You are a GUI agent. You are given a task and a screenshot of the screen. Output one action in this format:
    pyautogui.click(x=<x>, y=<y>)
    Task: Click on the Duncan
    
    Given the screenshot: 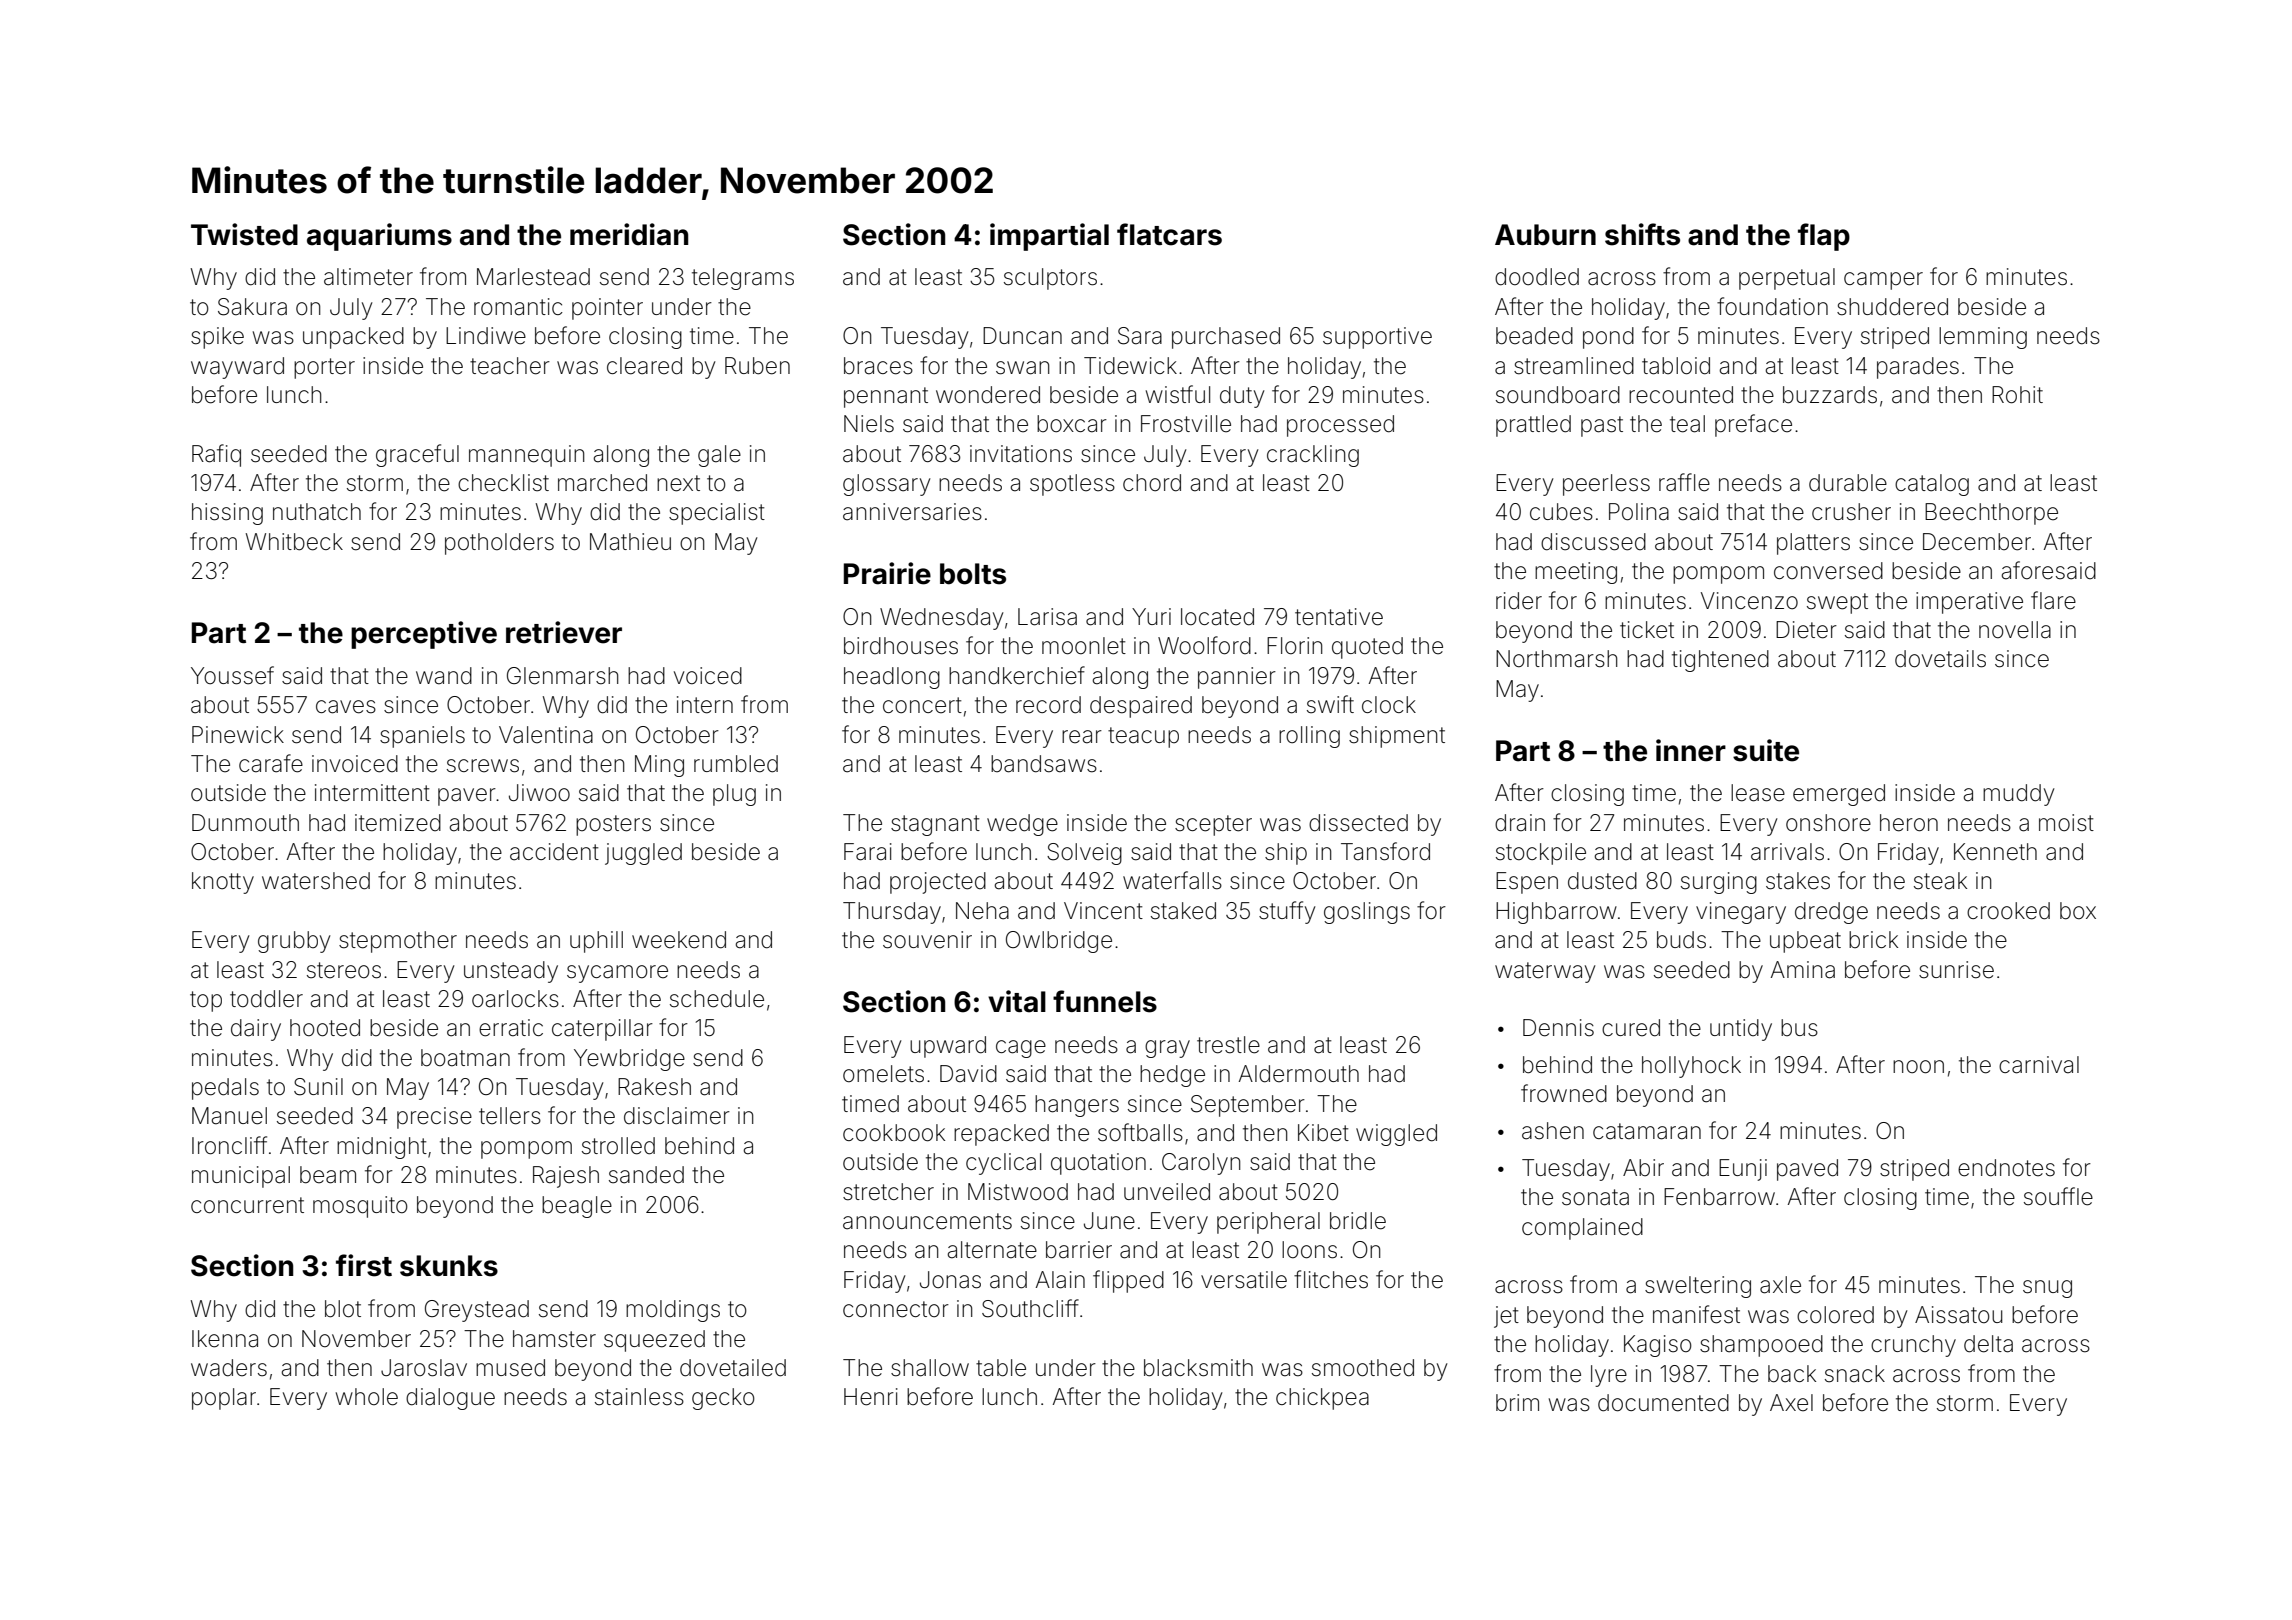 What is the action you would take?
    pyautogui.click(x=1022, y=336)
